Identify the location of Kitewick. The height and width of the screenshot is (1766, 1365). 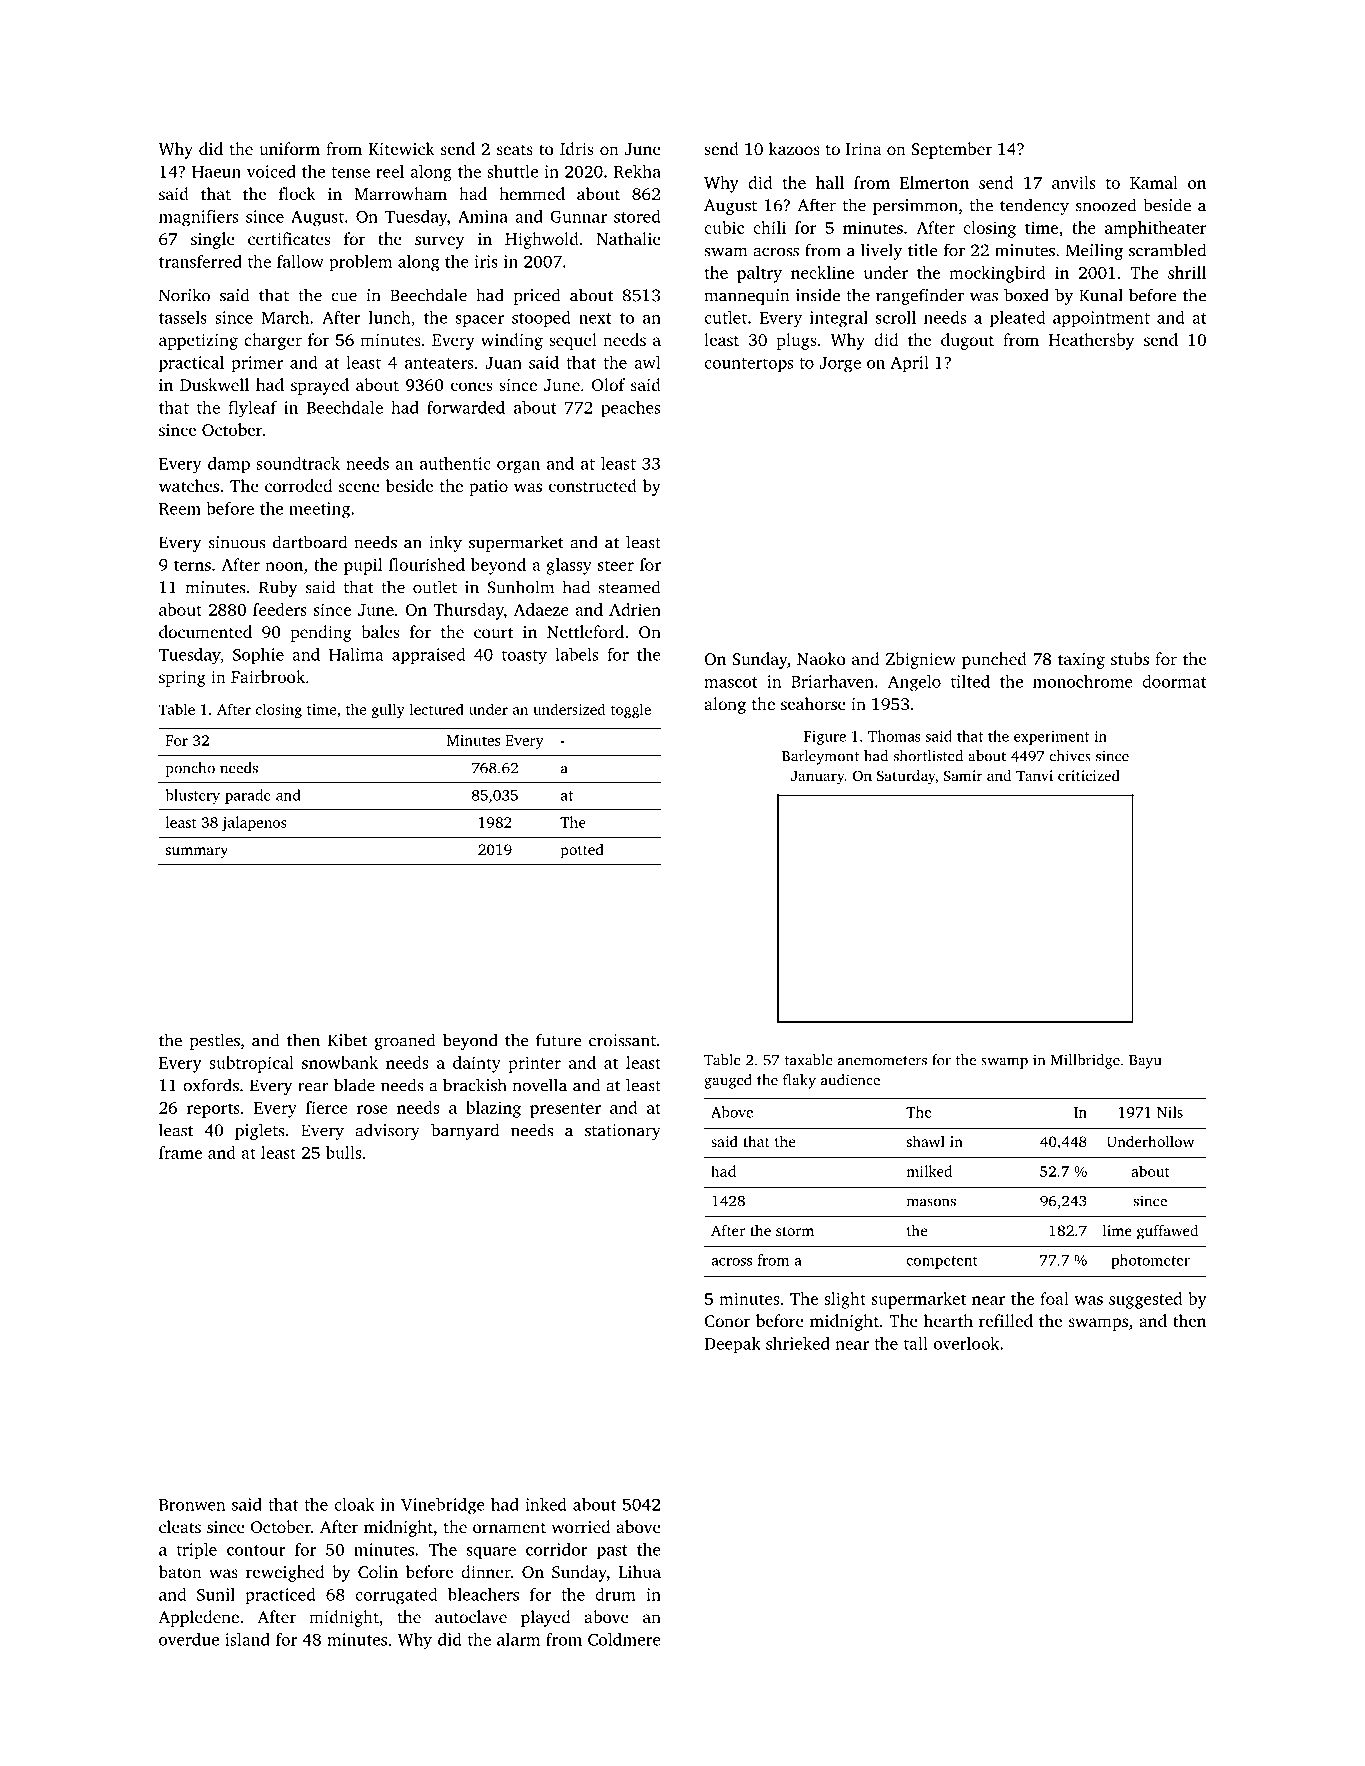
(401, 148).
